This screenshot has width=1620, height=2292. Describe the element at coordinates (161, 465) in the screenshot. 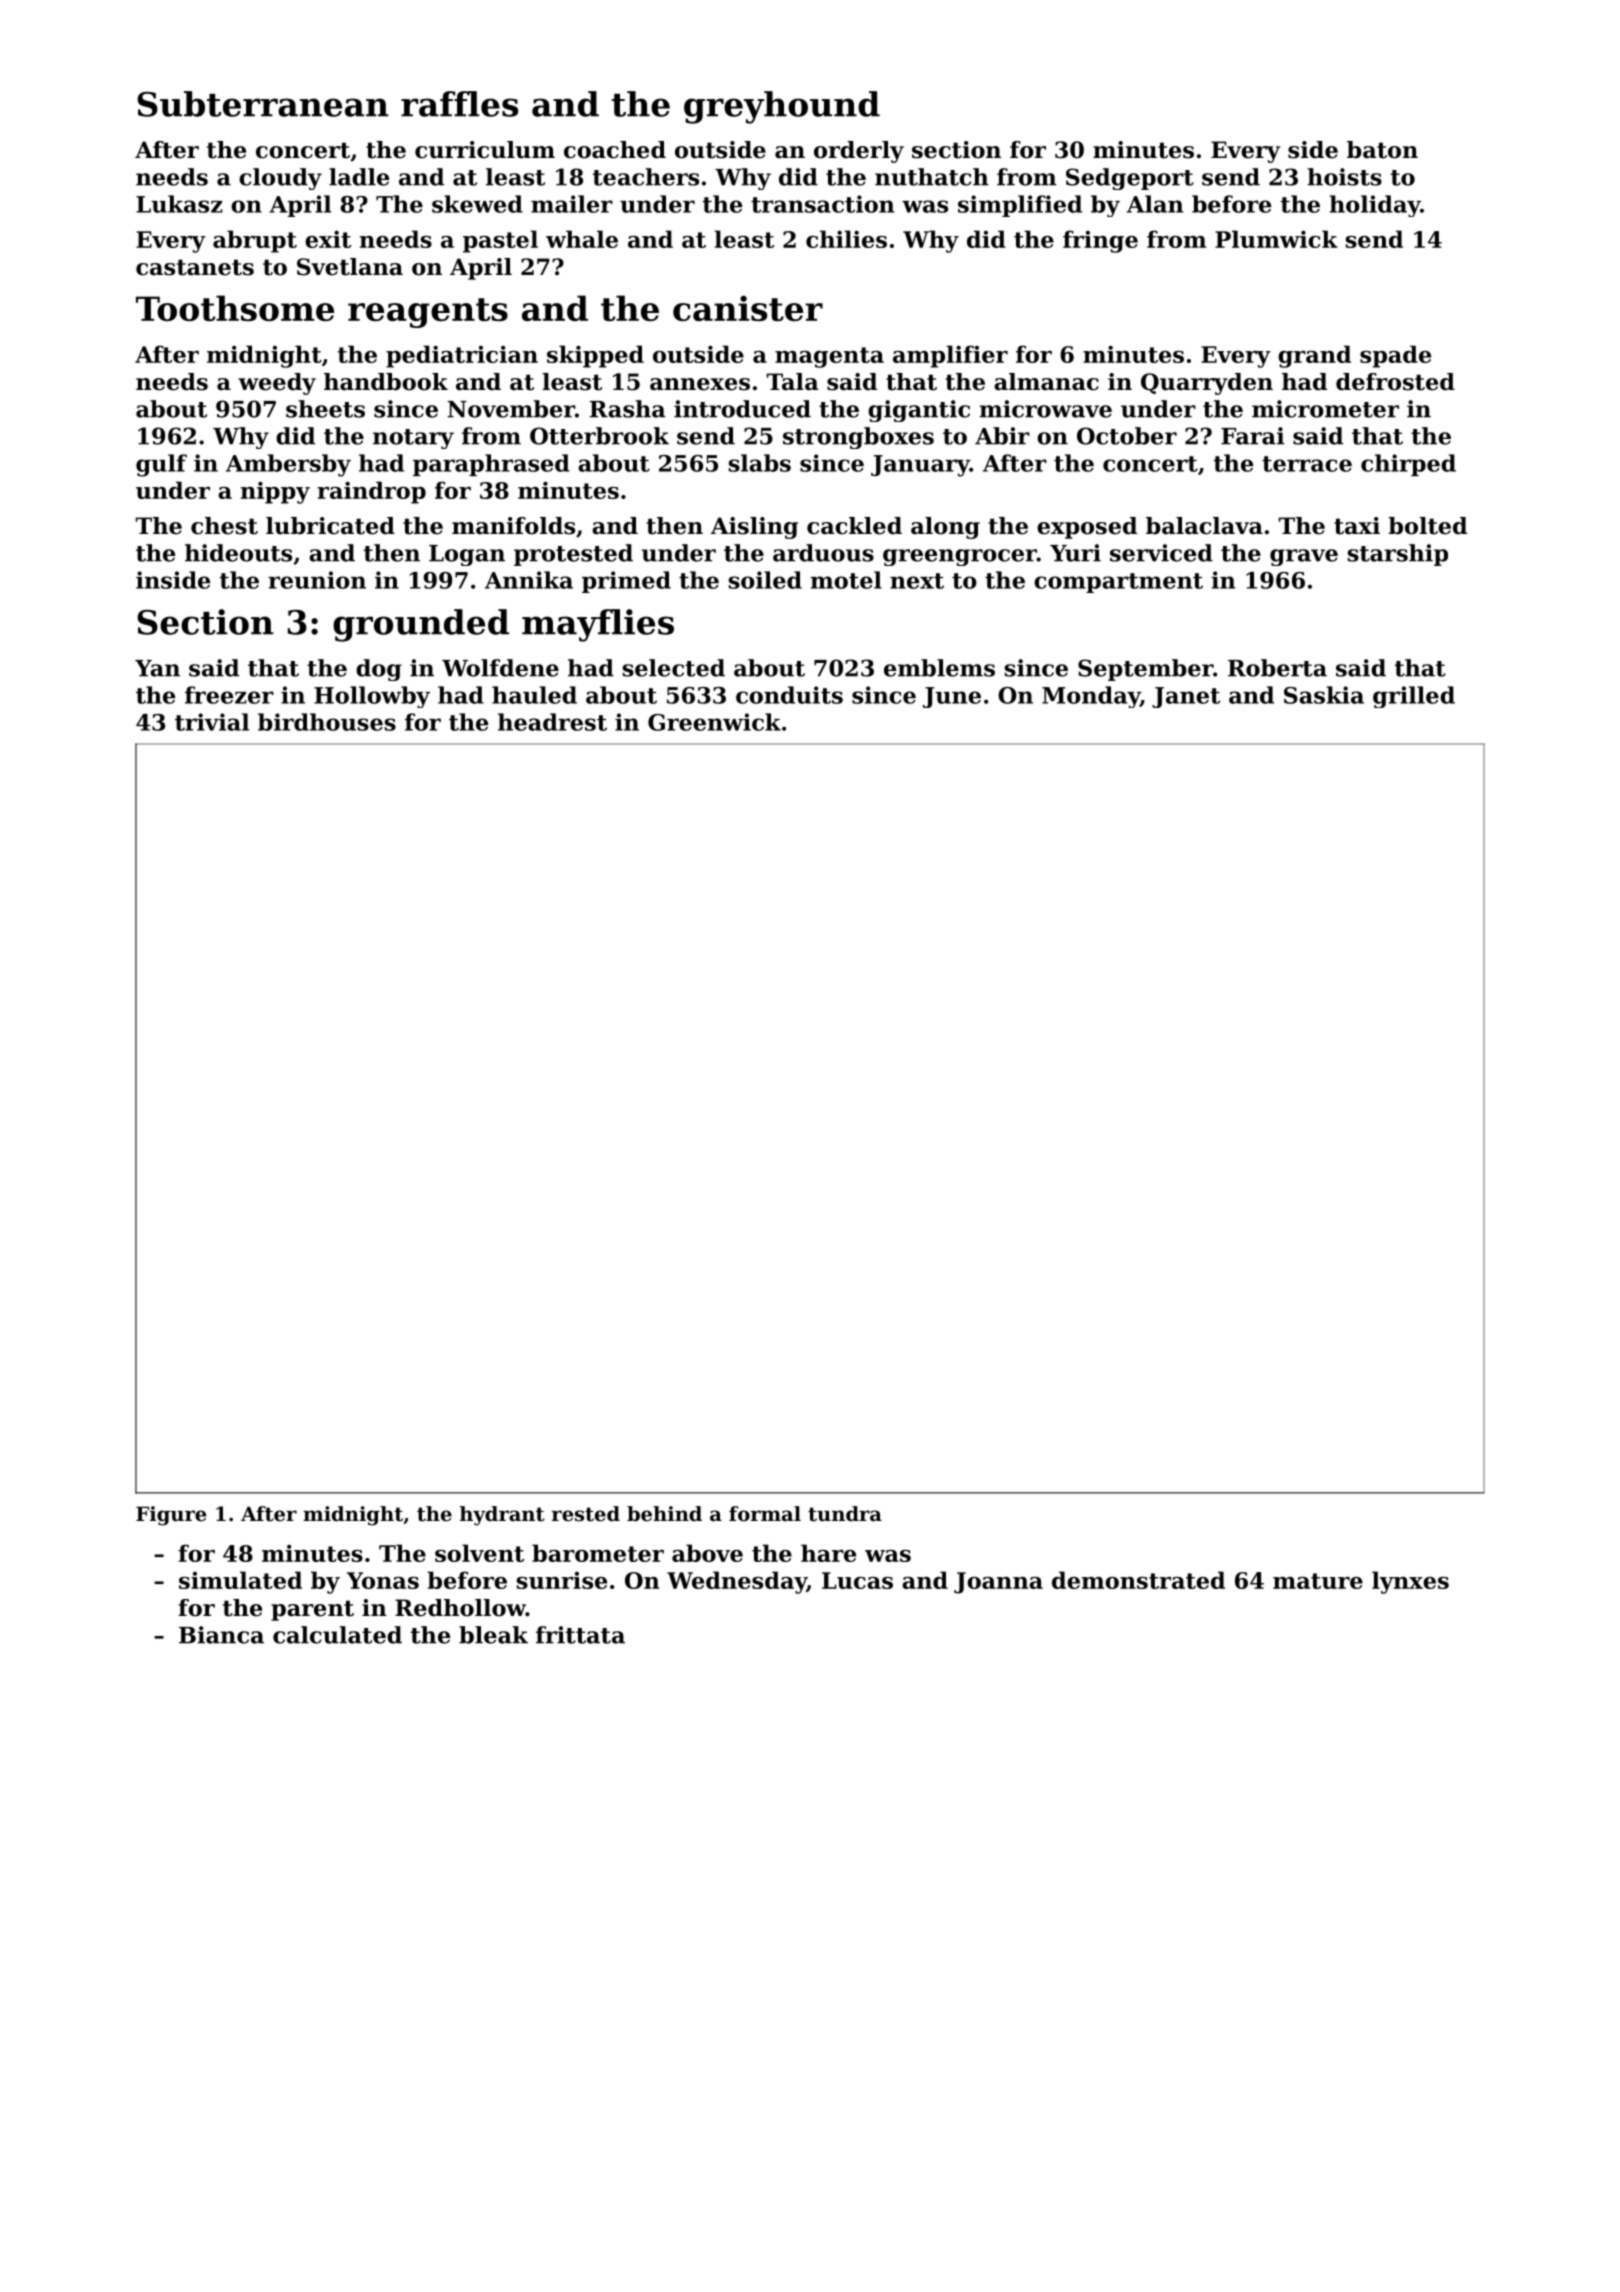

I see `gulf` at that location.
